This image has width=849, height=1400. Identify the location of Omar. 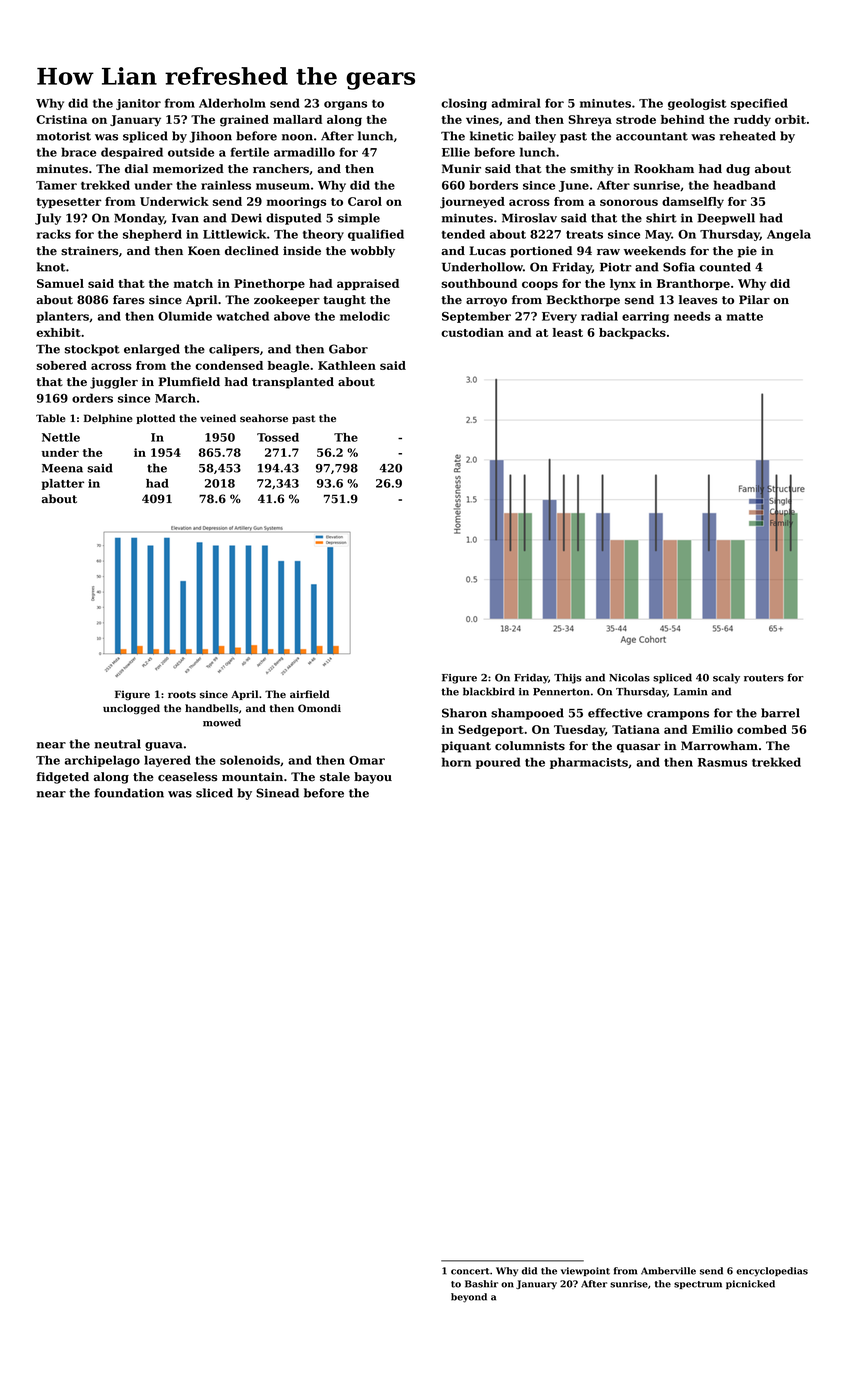
(367, 760).
